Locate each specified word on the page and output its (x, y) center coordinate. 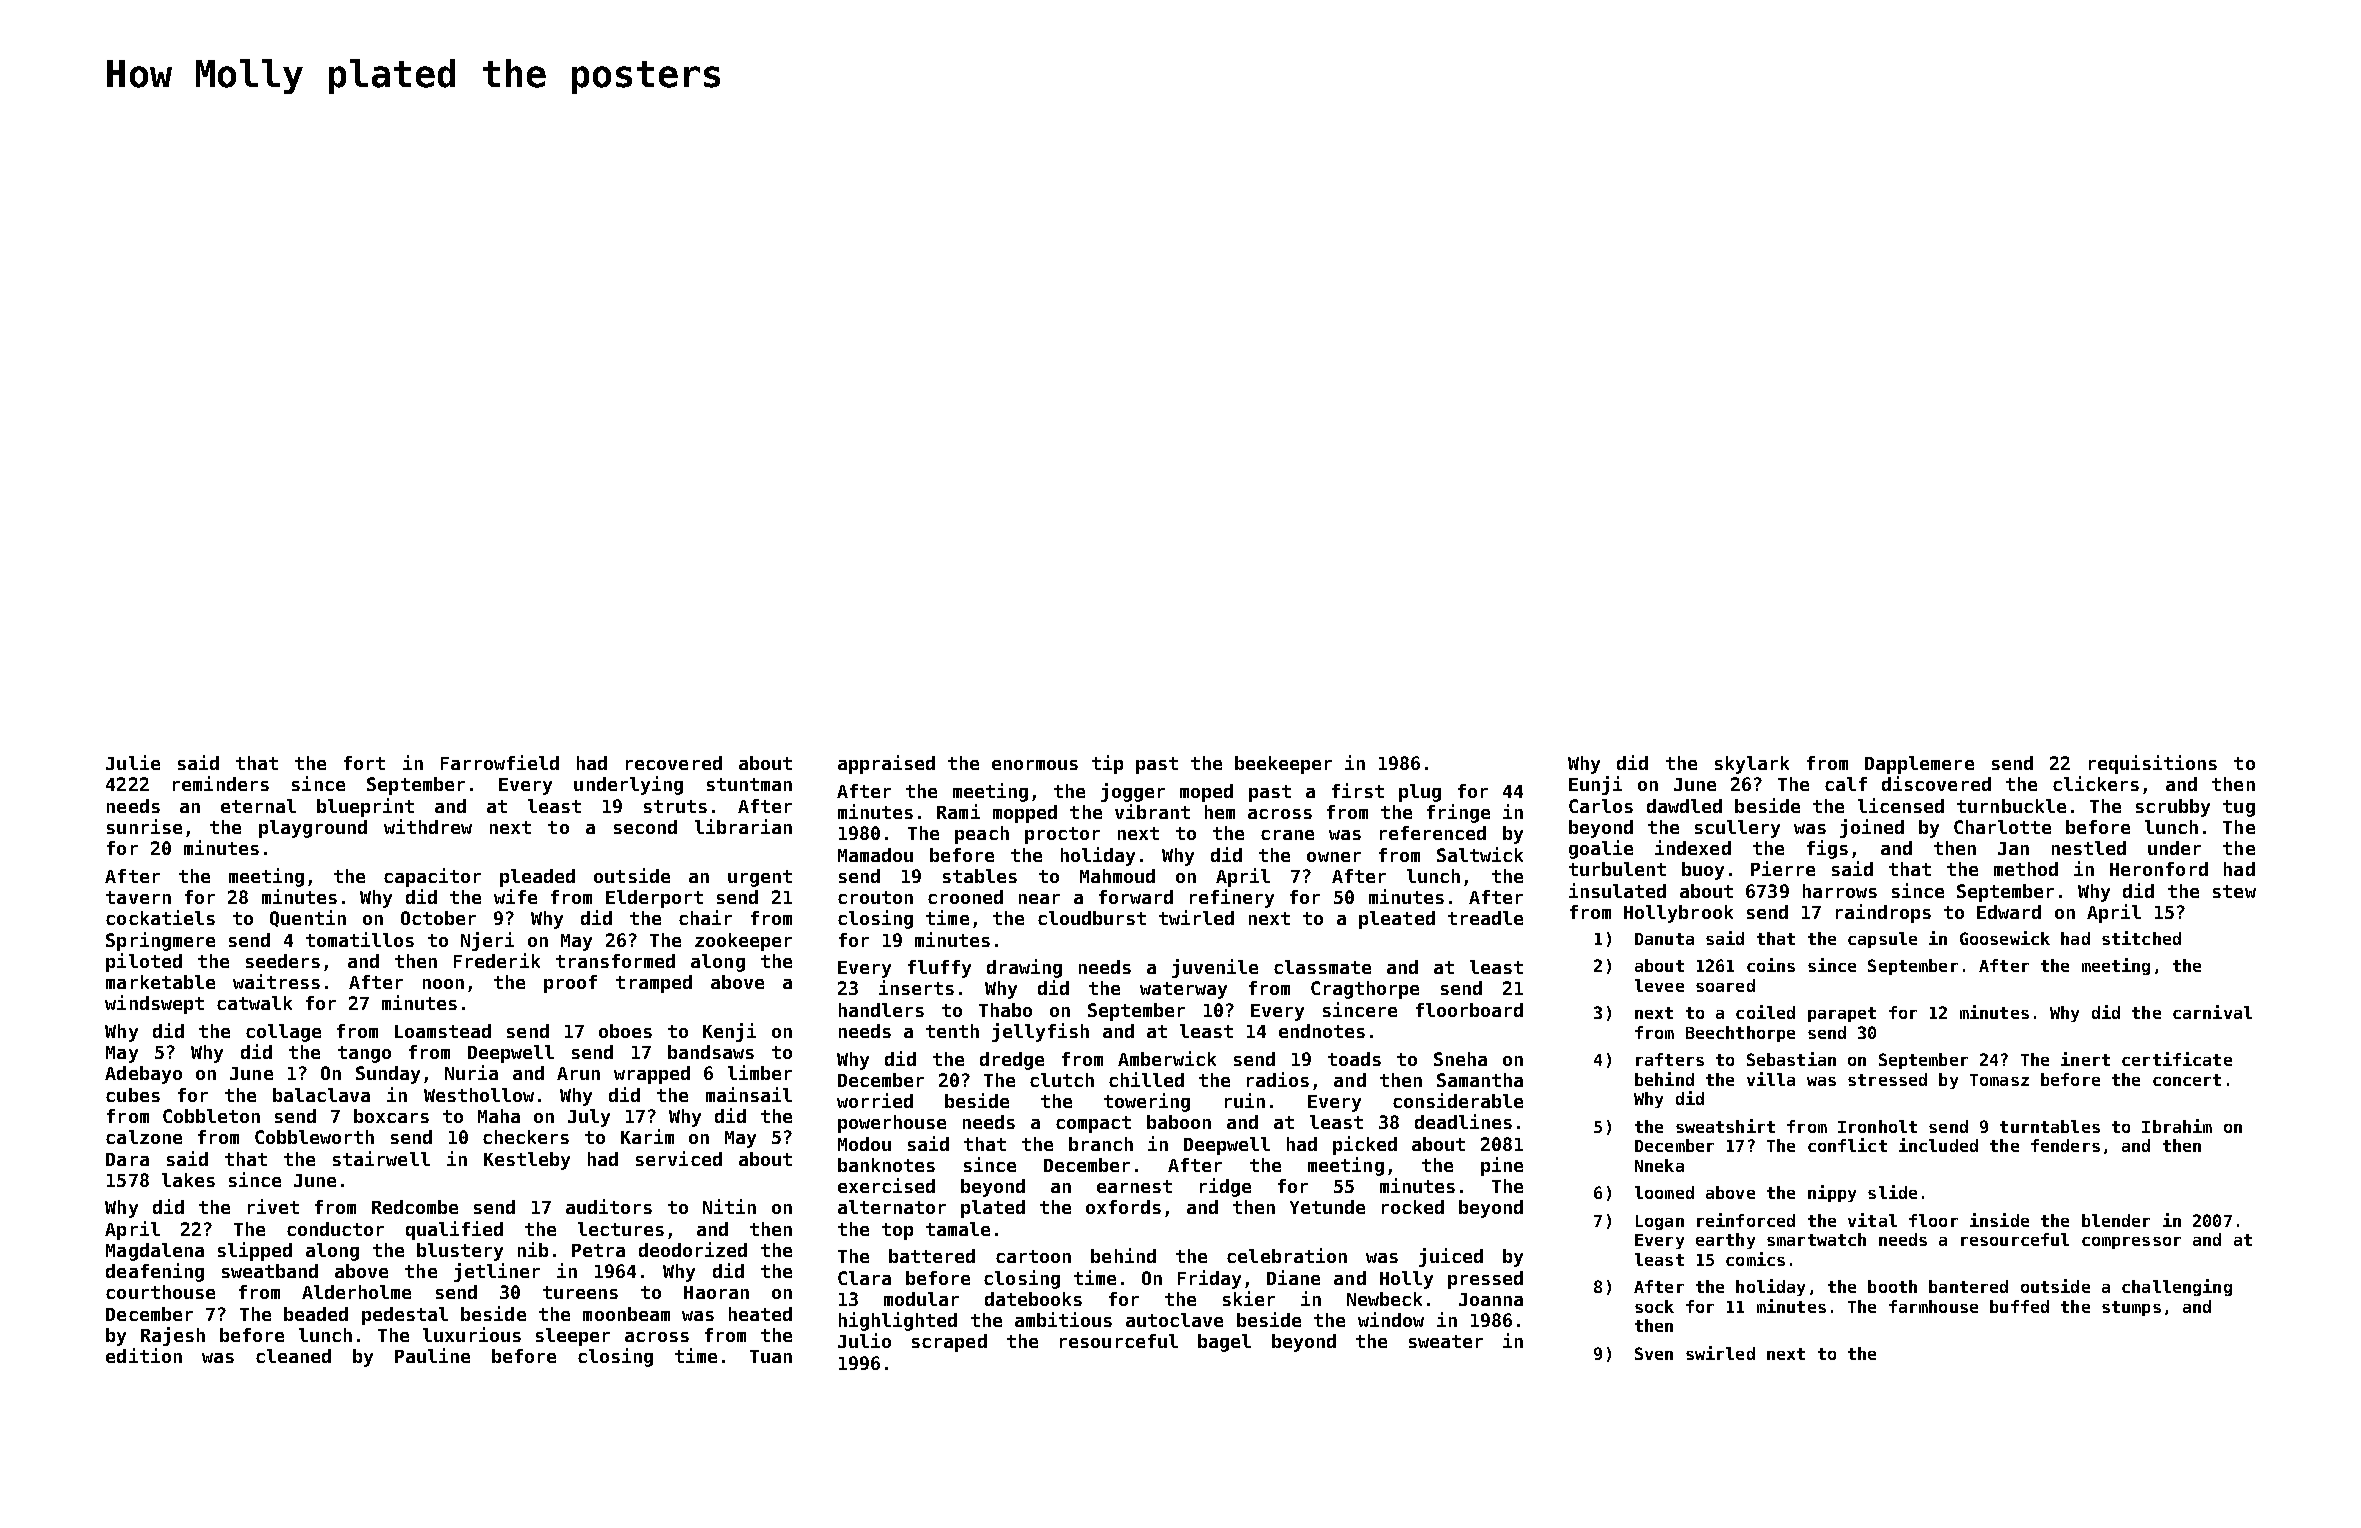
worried (875, 1100)
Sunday (388, 1075)
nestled (2089, 848)
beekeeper (1283, 765)
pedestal (405, 1316)
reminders (221, 783)
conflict (1847, 1145)
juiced (1451, 1257)
